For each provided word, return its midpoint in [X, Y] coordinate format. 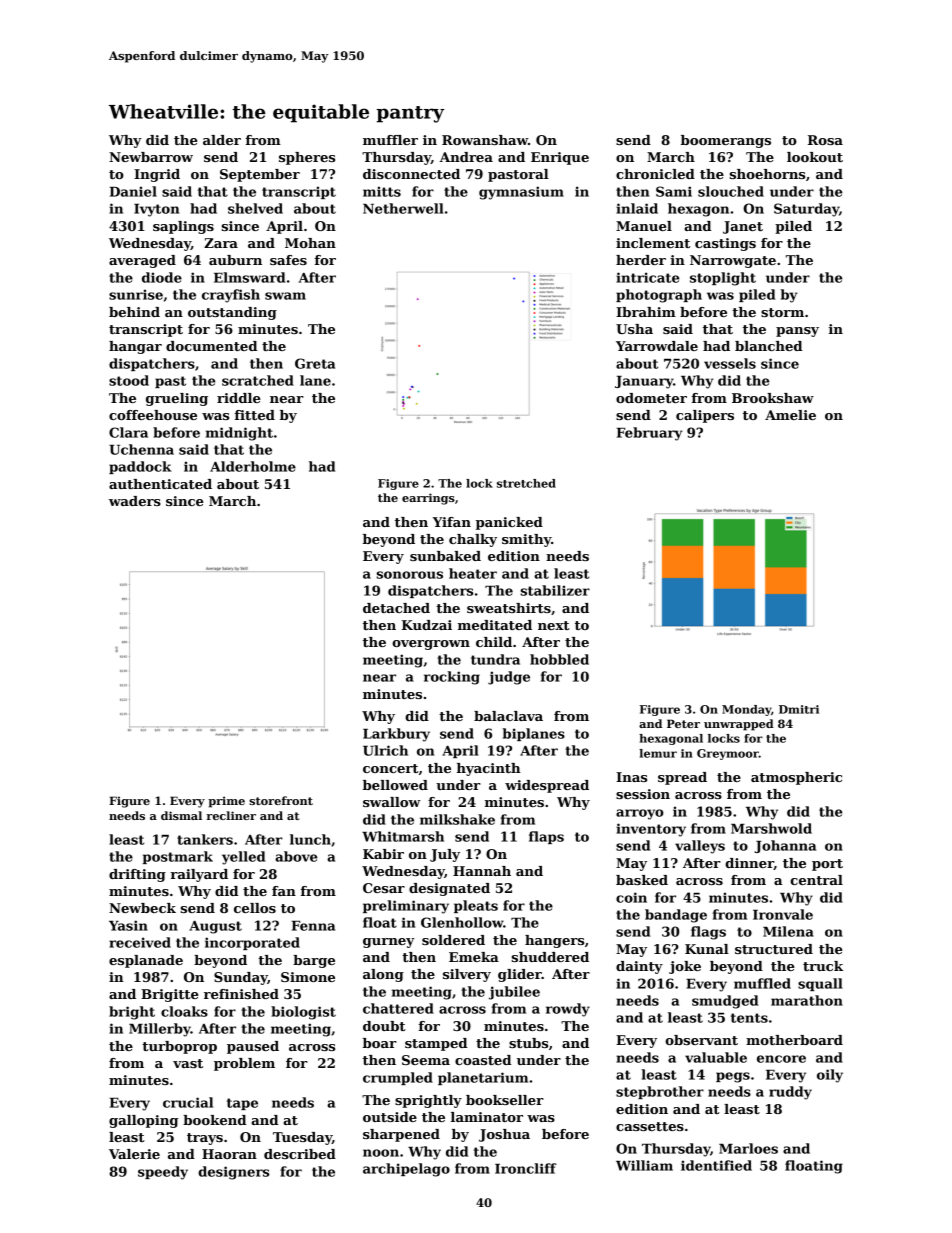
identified [716, 1165]
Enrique [560, 158]
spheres [307, 158]
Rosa [825, 140]
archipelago [406, 1170]
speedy [163, 1173]
